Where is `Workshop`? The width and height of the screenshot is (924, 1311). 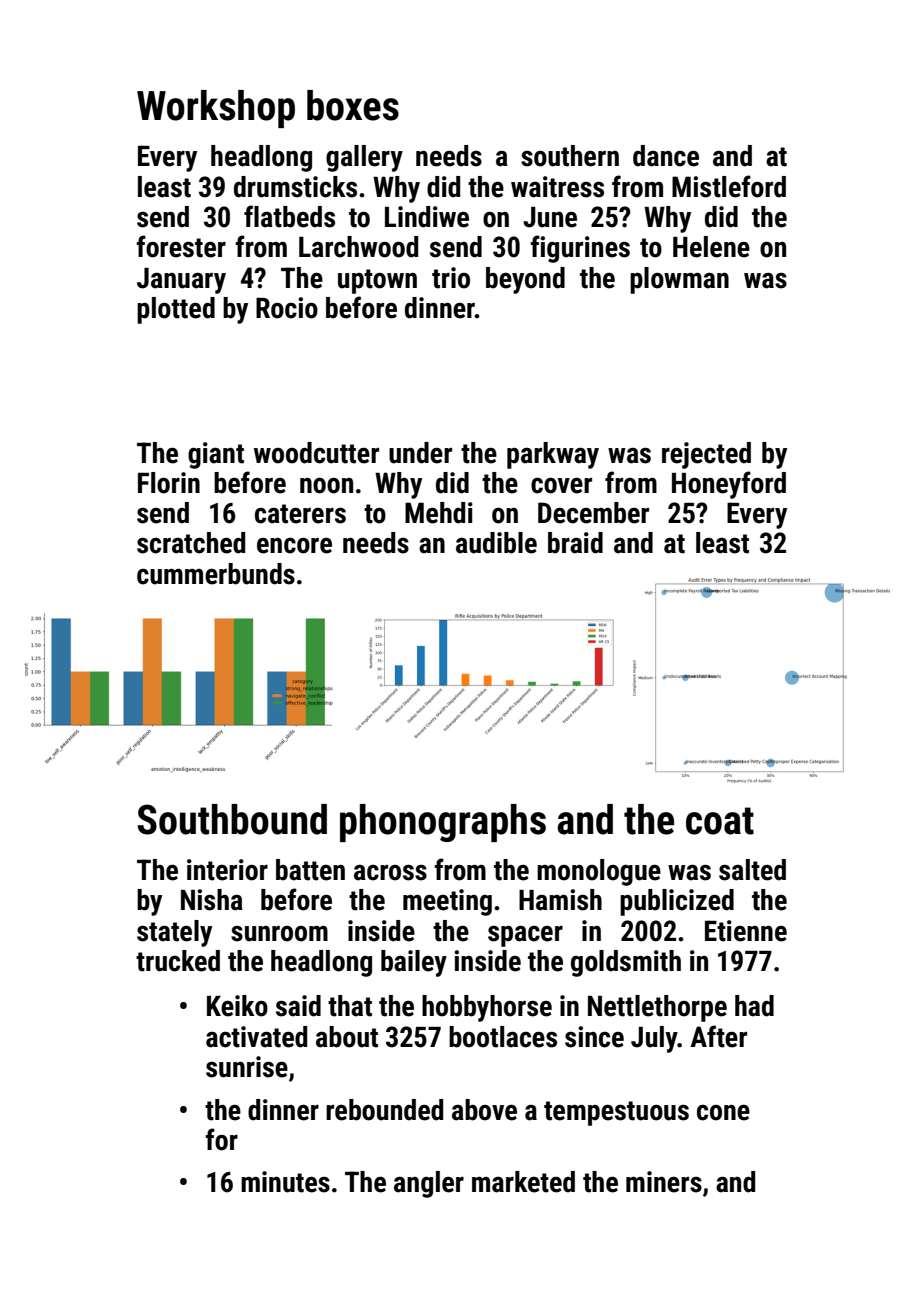
Workshop is located at coordinates (216, 109).
